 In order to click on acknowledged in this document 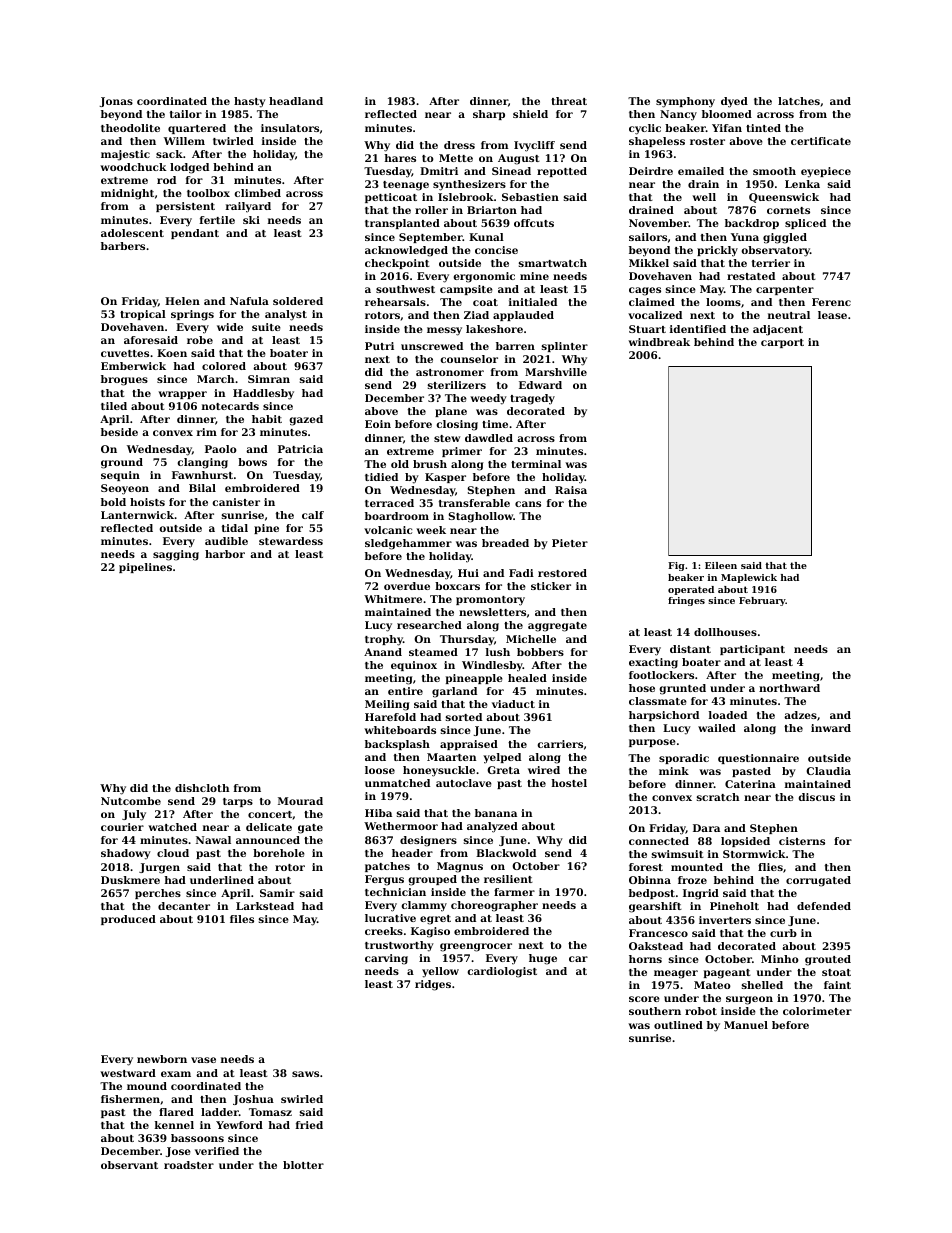, I will do `click(406, 251)`.
